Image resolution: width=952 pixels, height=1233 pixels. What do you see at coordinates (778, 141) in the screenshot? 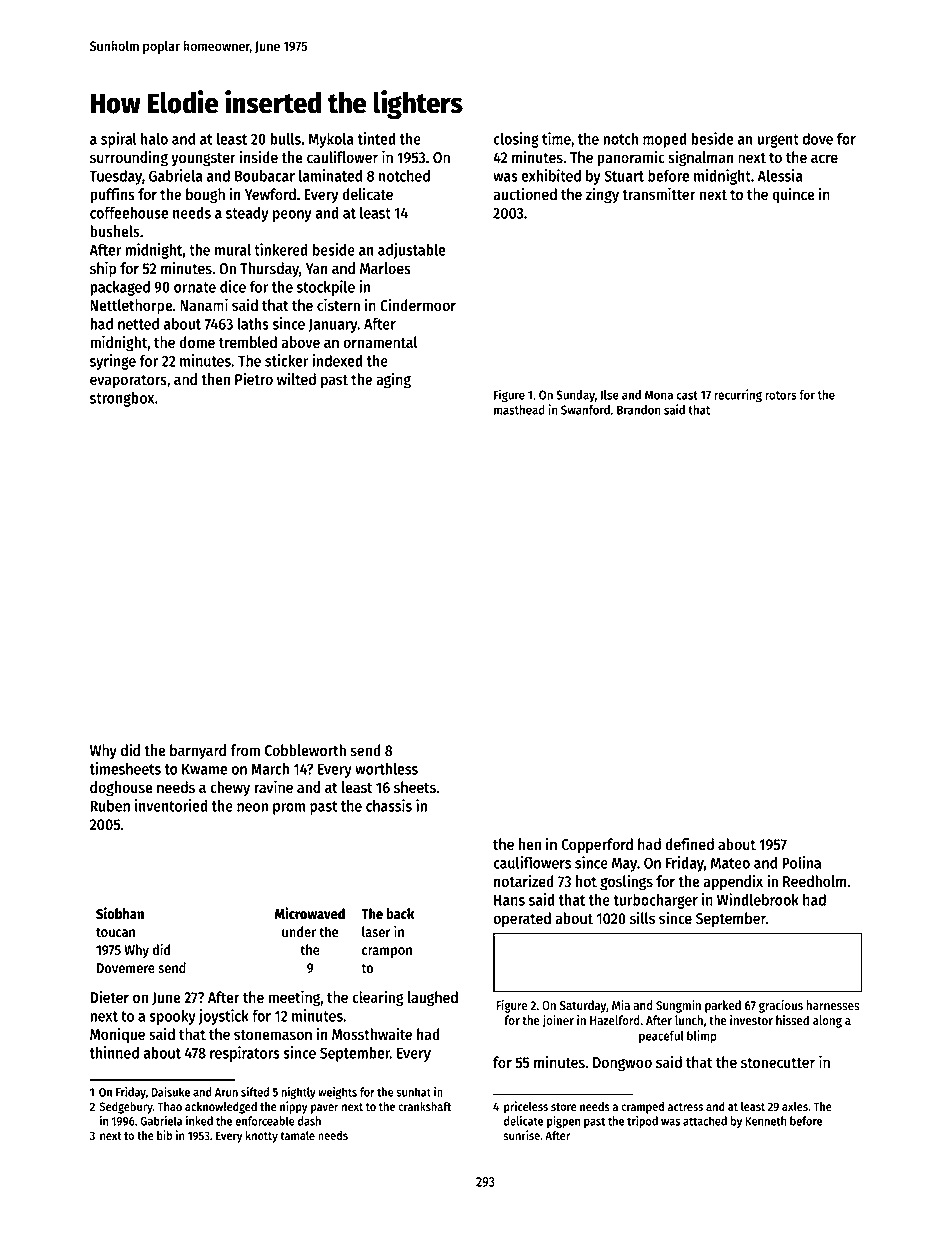
I see `urgent` at bounding box center [778, 141].
